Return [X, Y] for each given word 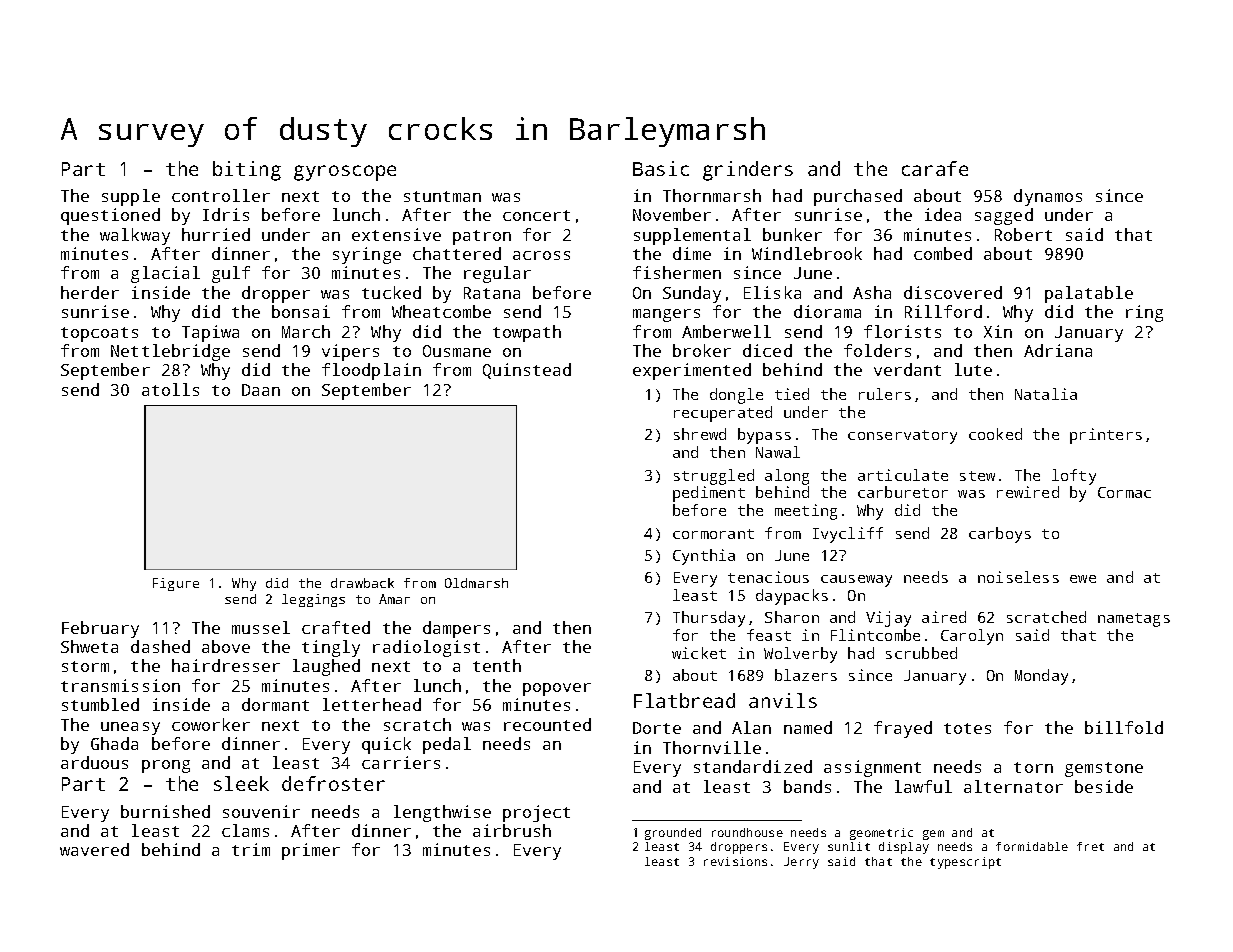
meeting [806, 512]
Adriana [1058, 350]
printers [1106, 436]
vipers [350, 352]
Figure [176, 584]
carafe [935, 168]
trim [251, 849]
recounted [547, 724]
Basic [661, 168]
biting [247, 171]
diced [767, 350]
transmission [120, 685]
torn [1033, 767]
